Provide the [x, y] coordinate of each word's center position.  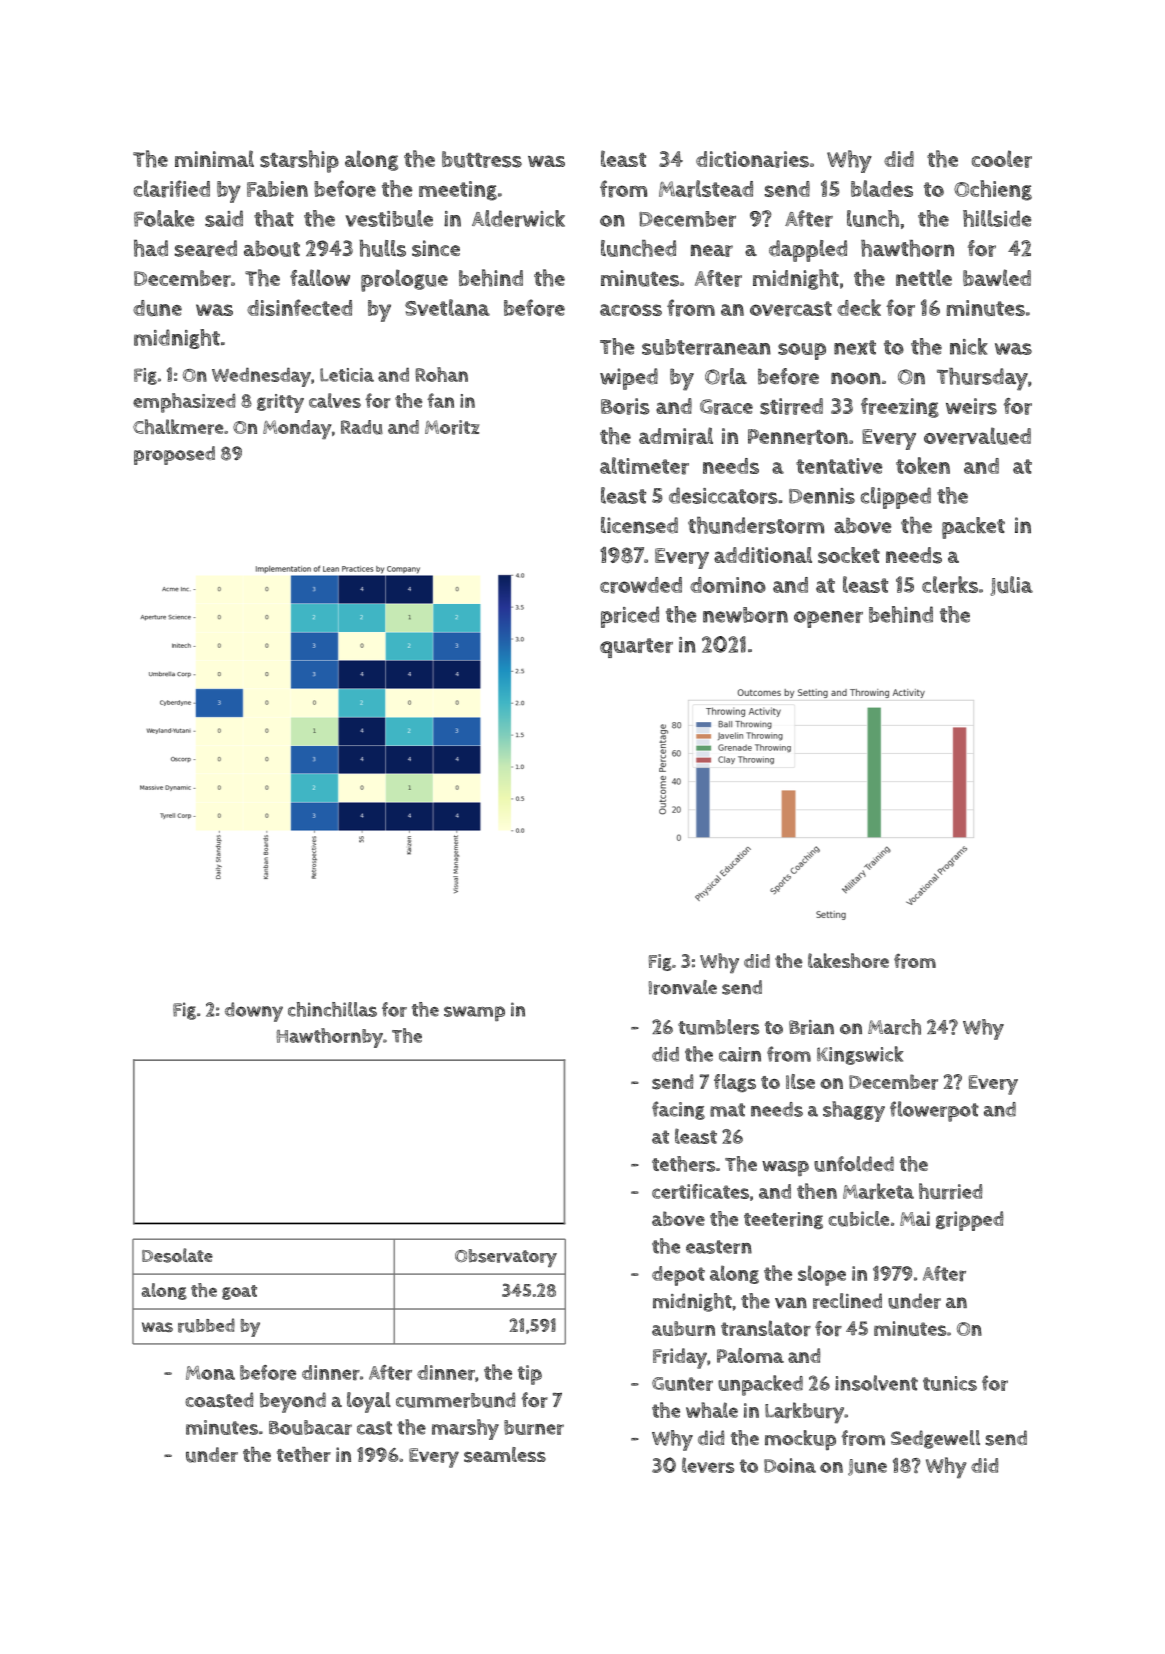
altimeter [644, 466]
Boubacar [310, 1427]
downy [254, 1012]
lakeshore [848, 960]
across [631, 310]
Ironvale [683, 987]
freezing [900, 408]
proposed [174, 455]
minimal [214, 158]
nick [969, 346]
